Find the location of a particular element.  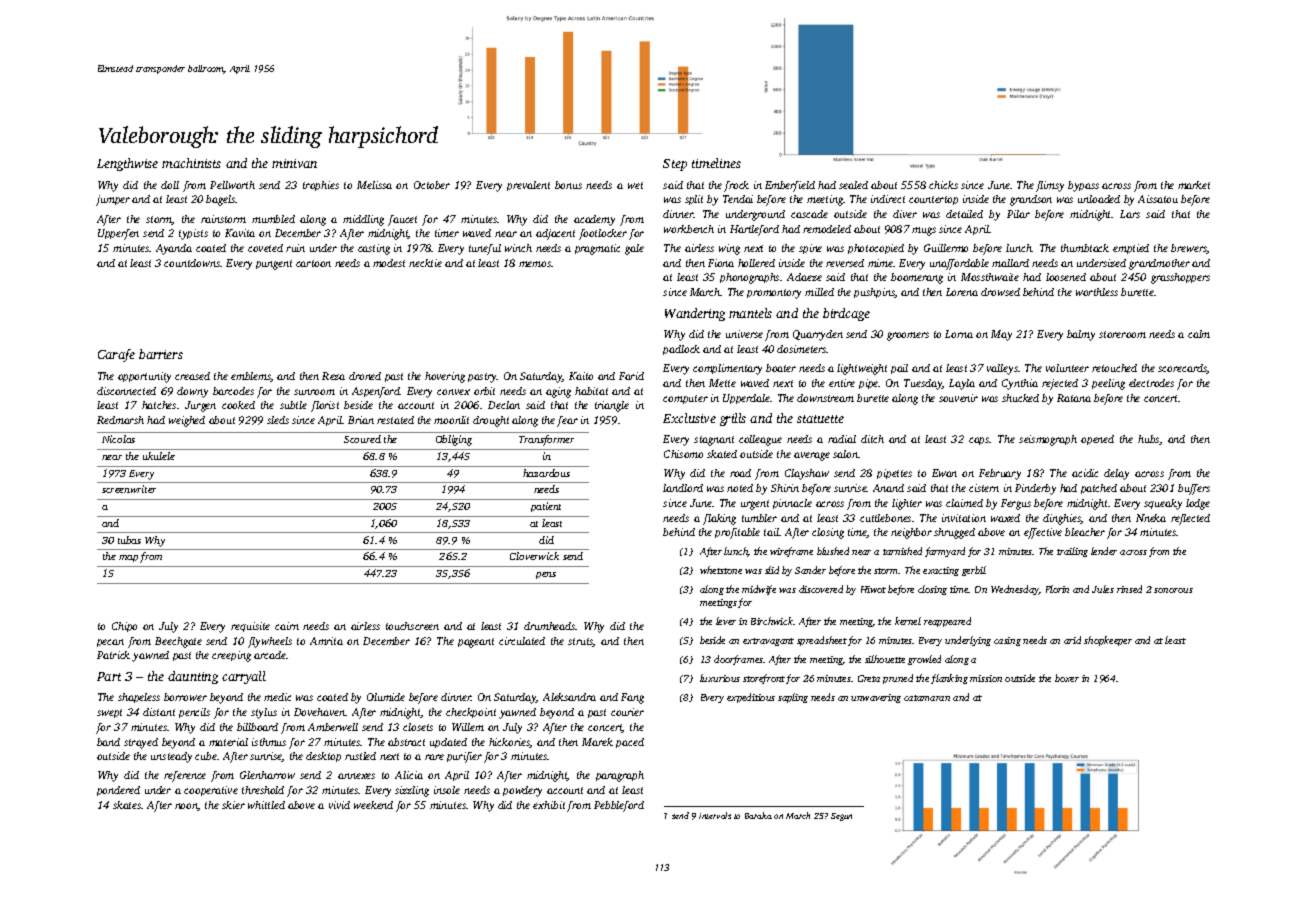

abstract is located at coordinates (406, 742).
